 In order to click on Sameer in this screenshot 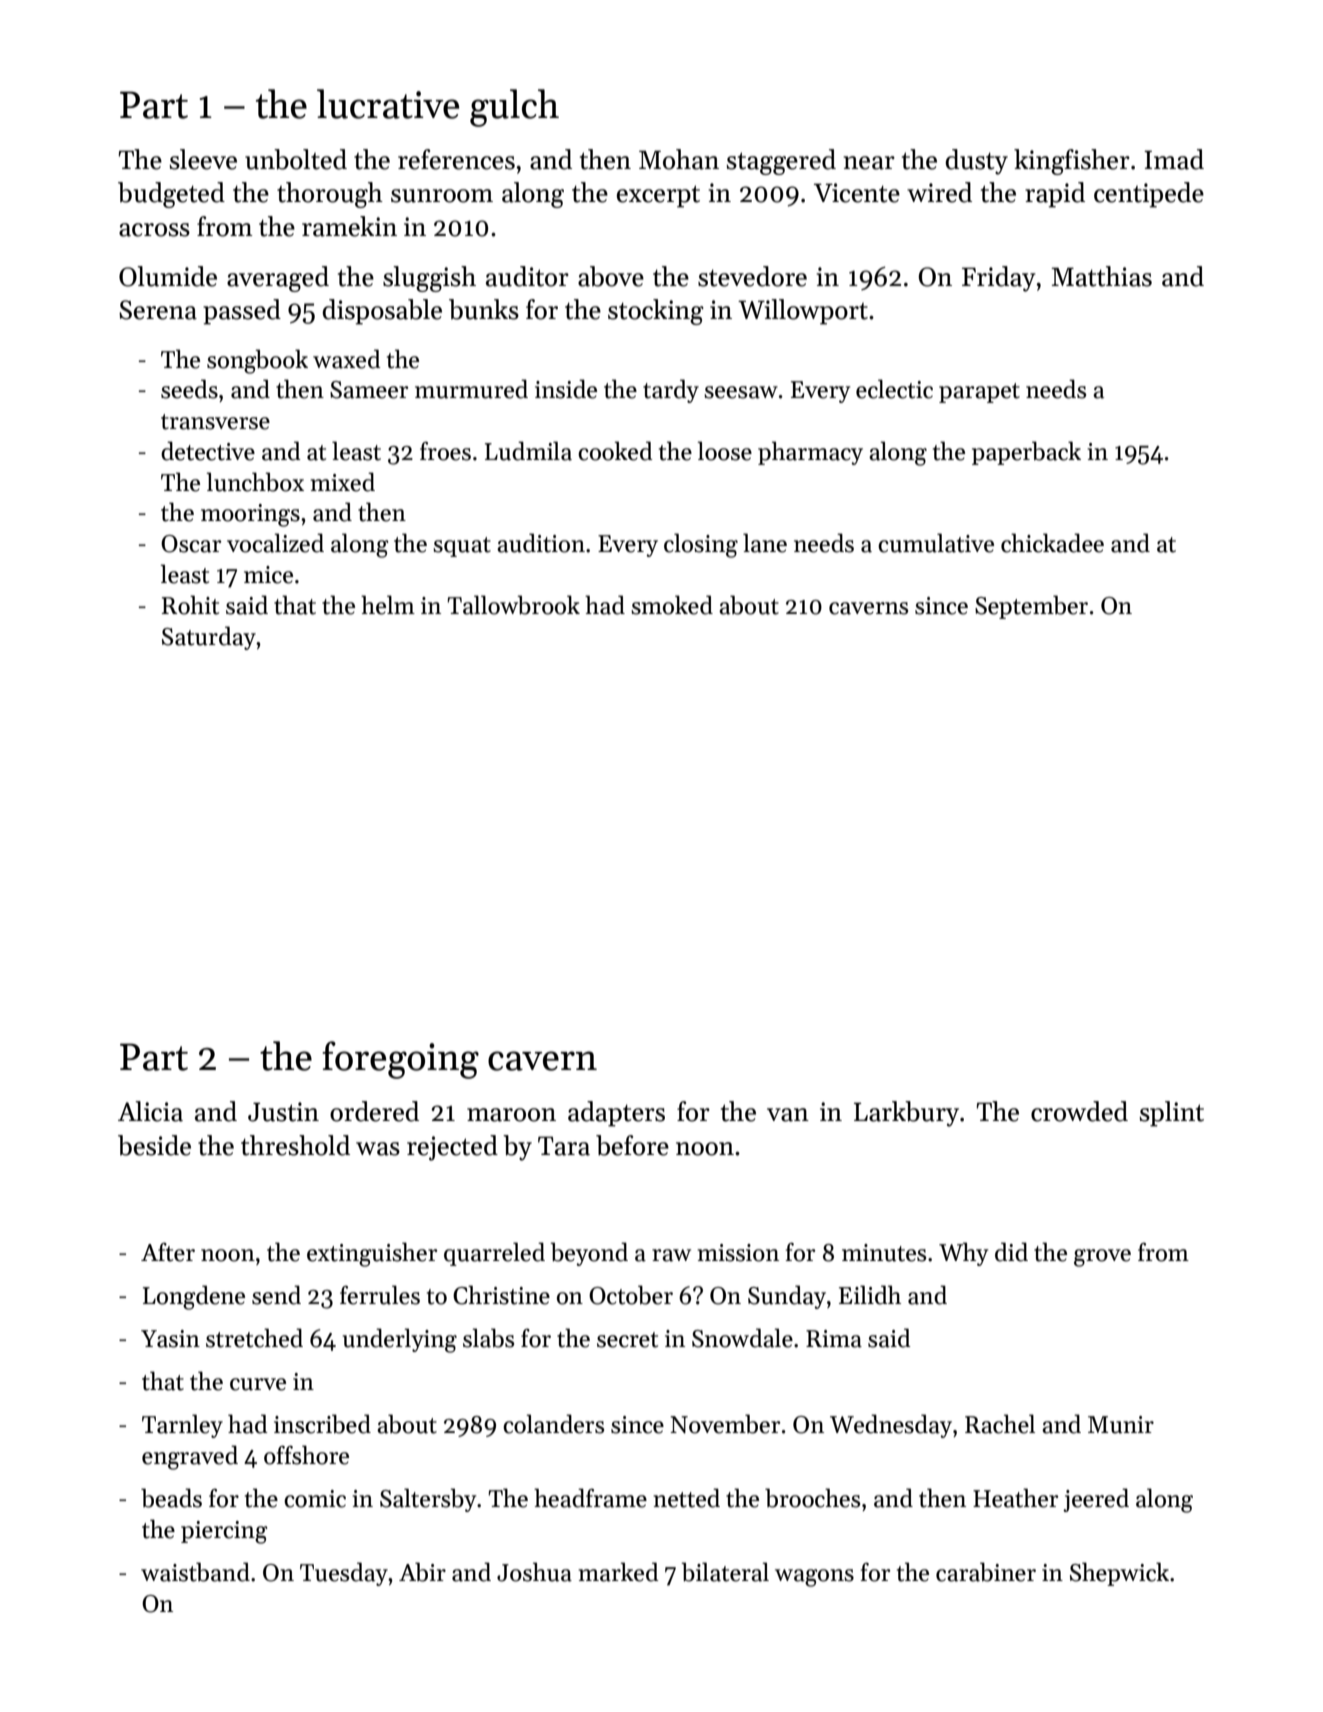, I will do `click(369, 390)`.
